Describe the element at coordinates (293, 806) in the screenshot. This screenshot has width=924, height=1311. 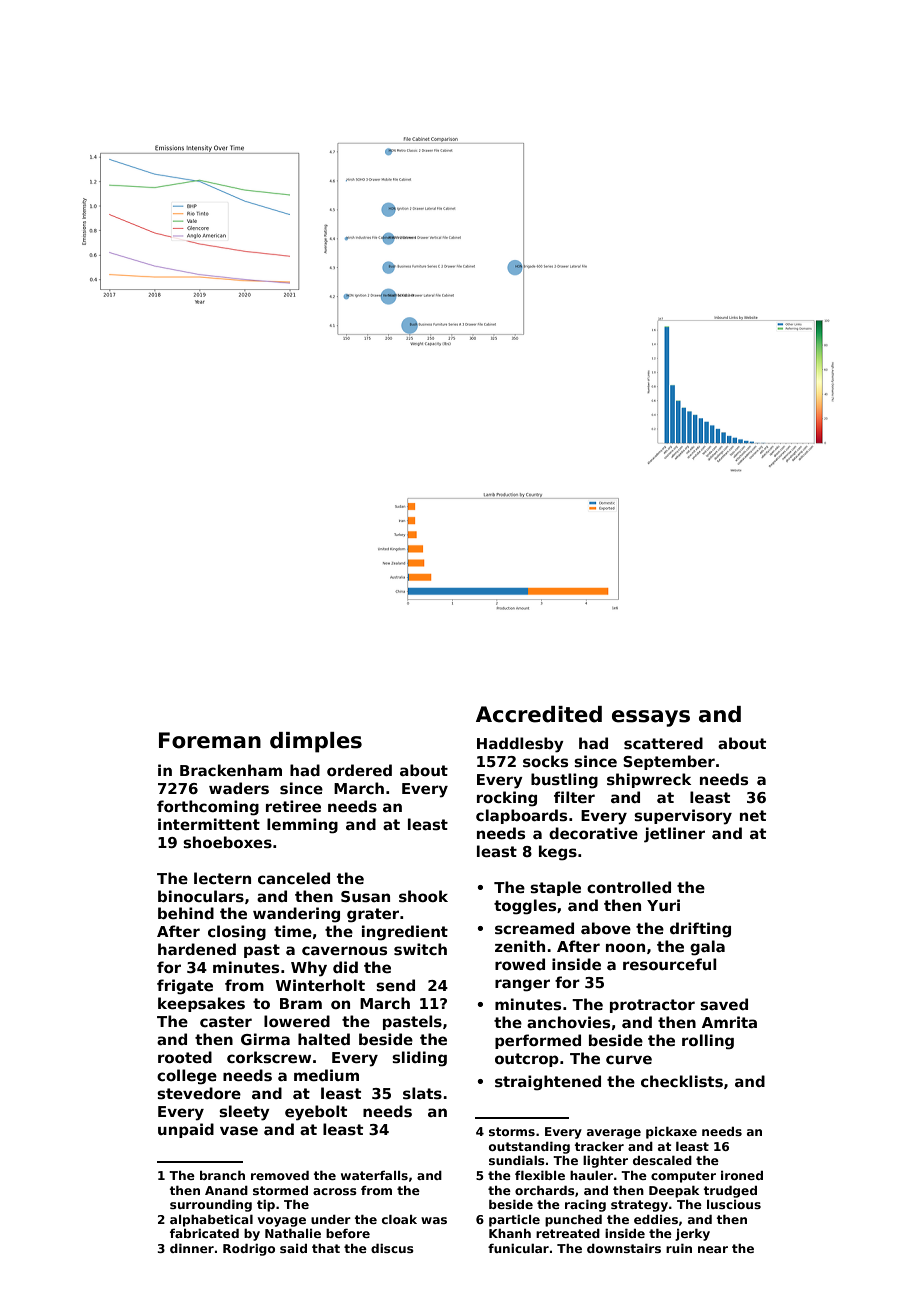
I see `retiree` at that location.
